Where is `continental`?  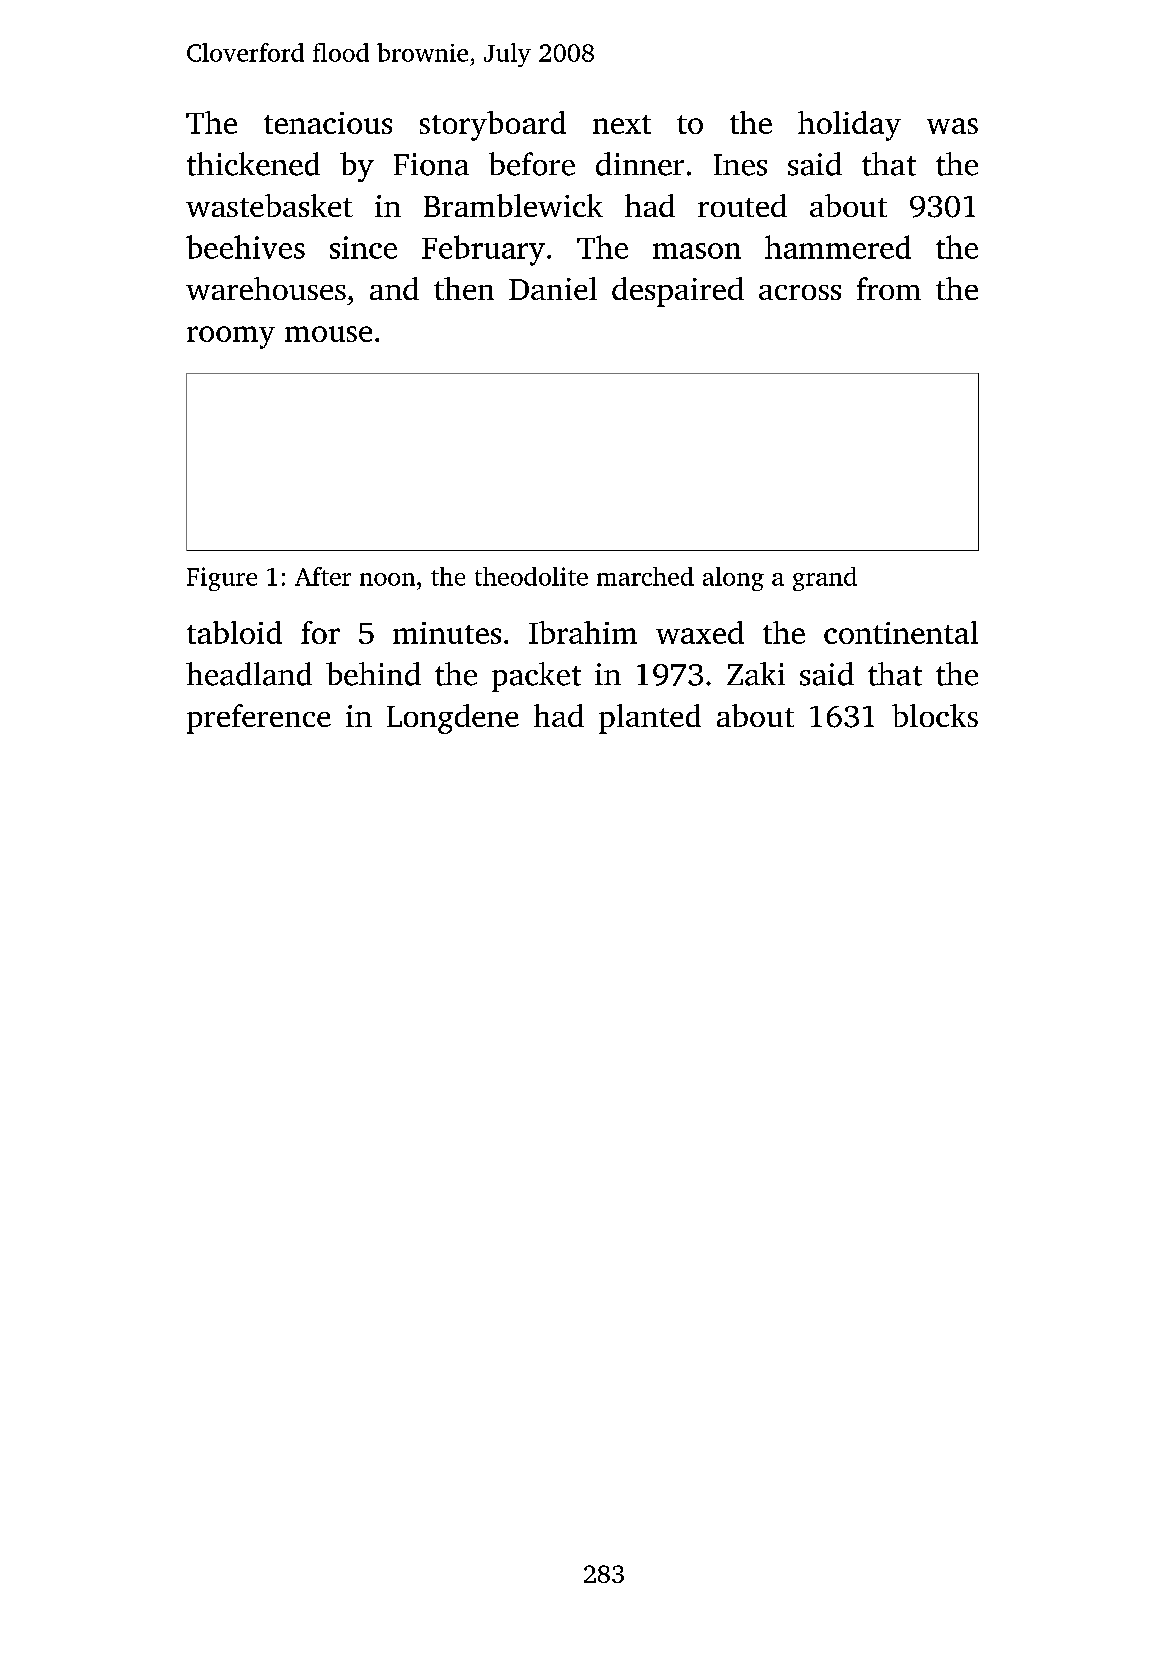
continental is located at coordinates (901, 632).
